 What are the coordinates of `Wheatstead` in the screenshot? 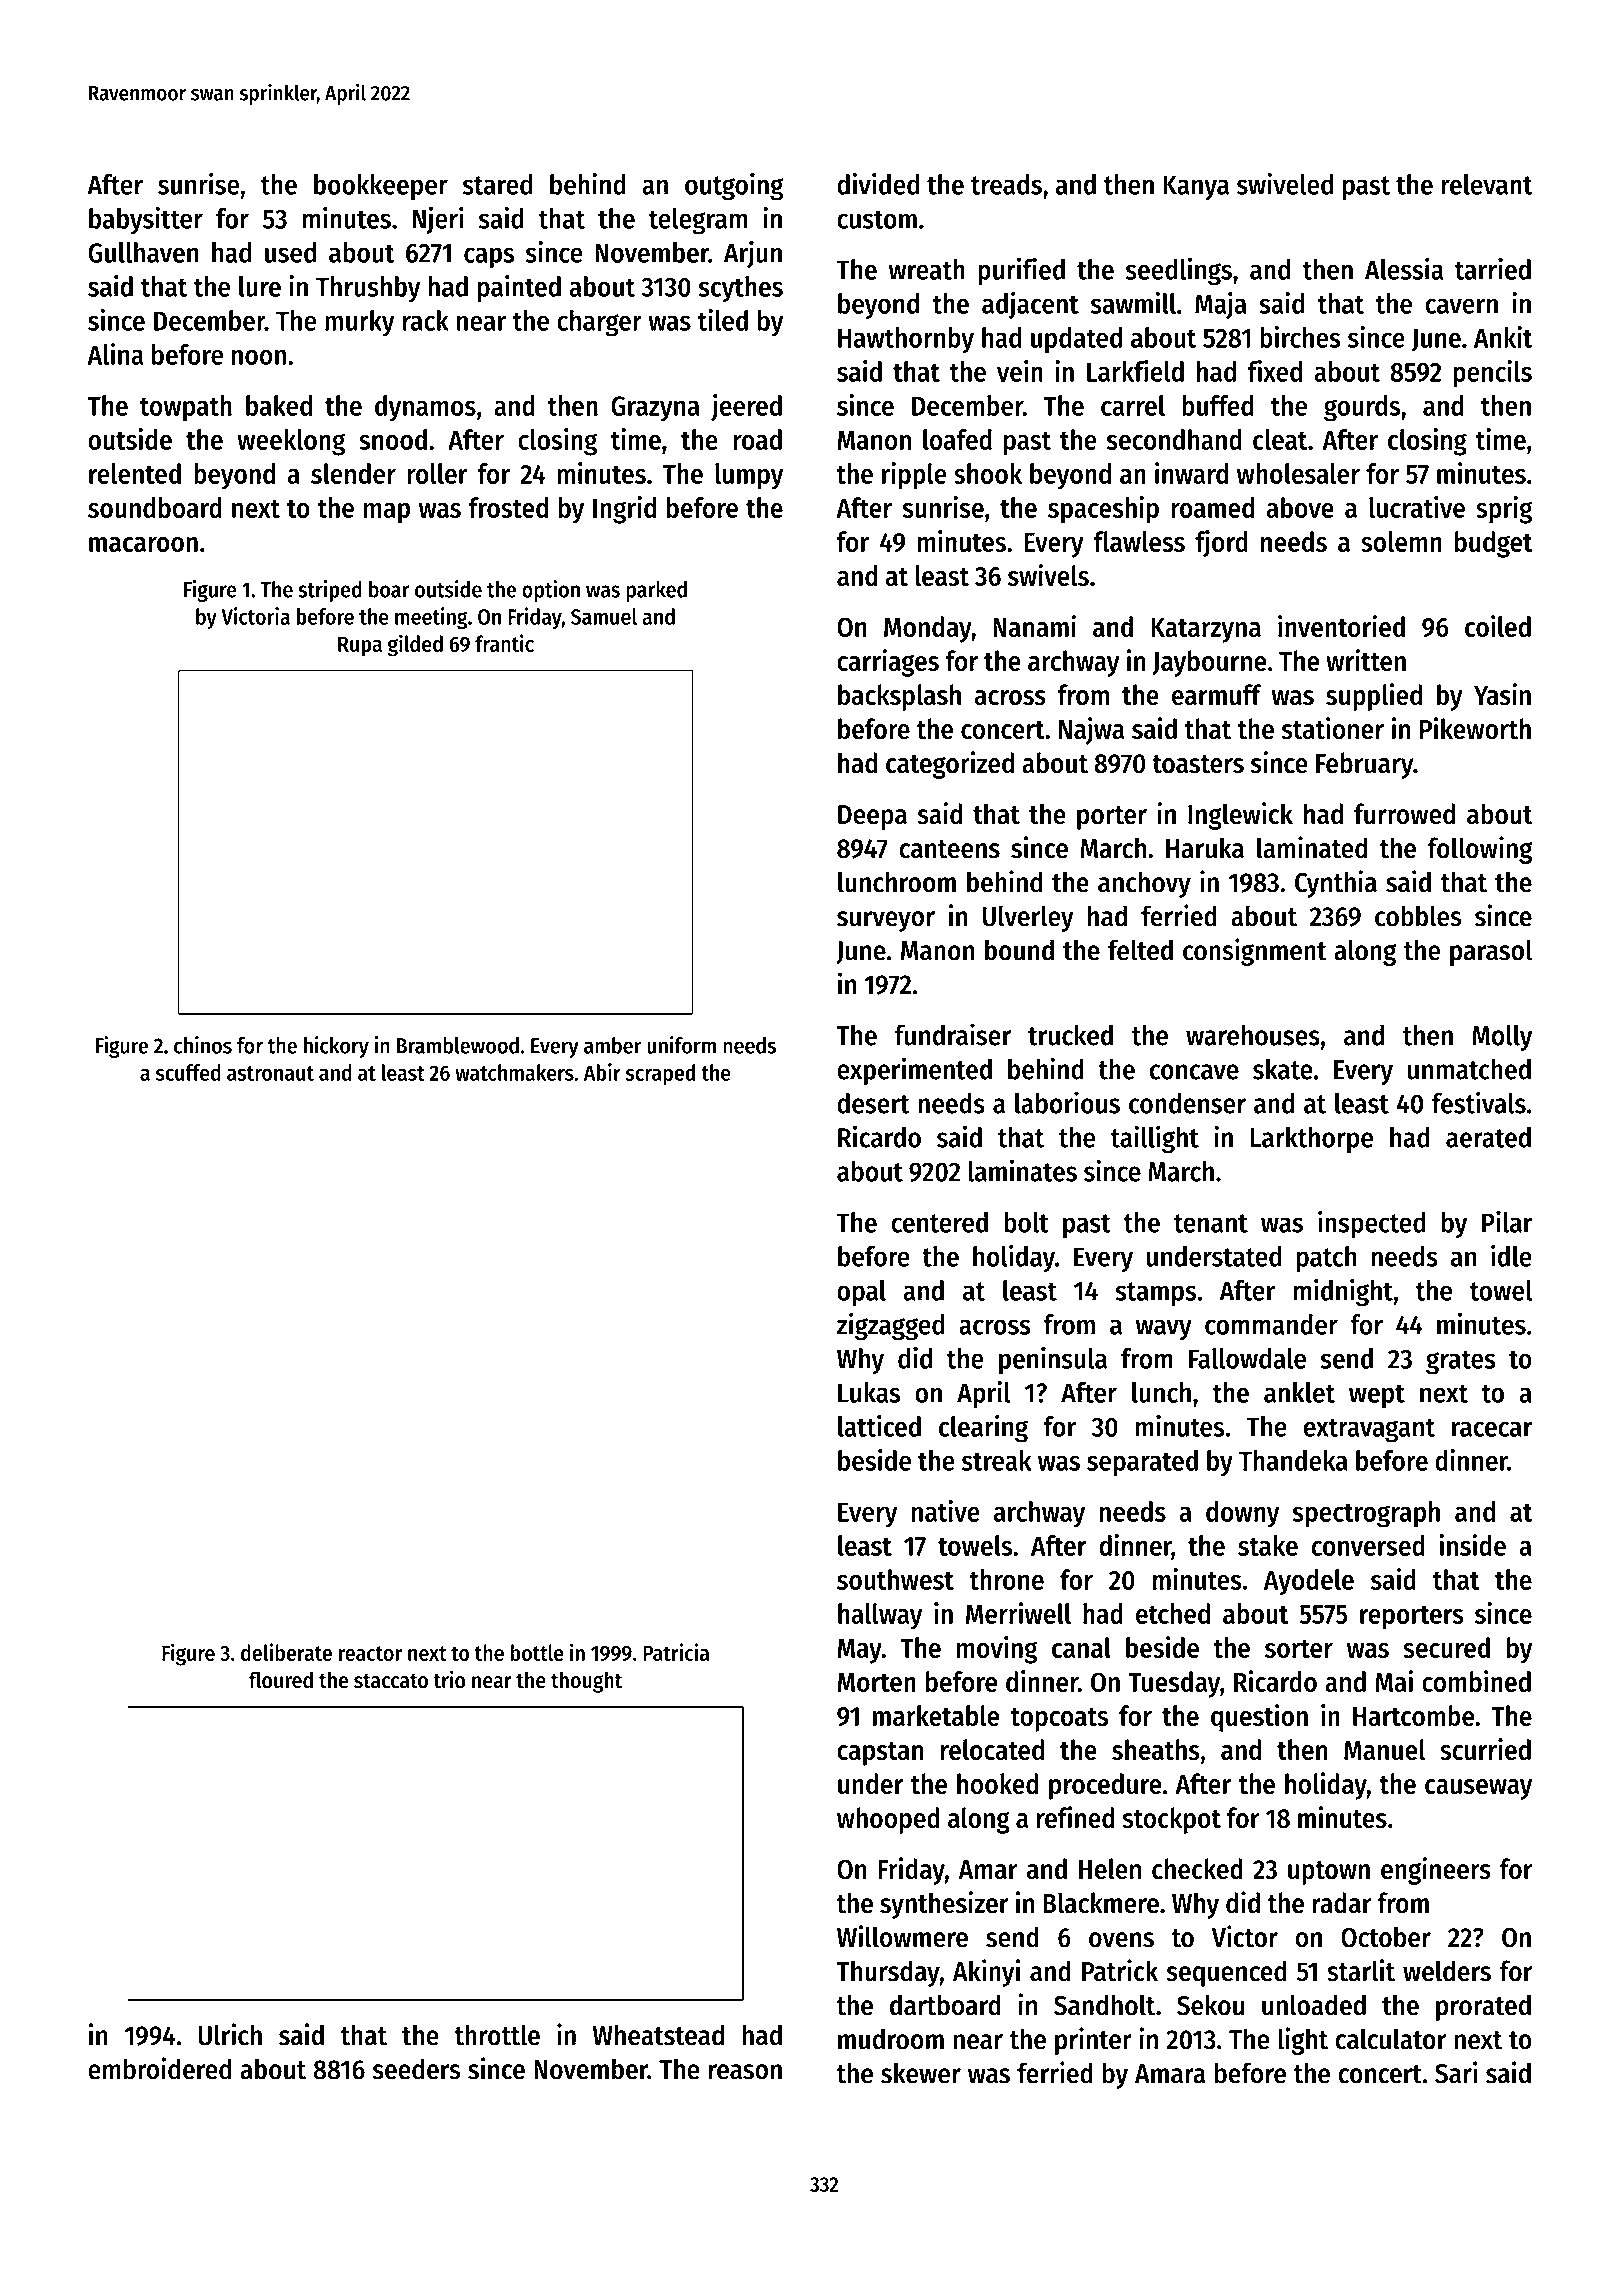 It's located at (658, 2035).
